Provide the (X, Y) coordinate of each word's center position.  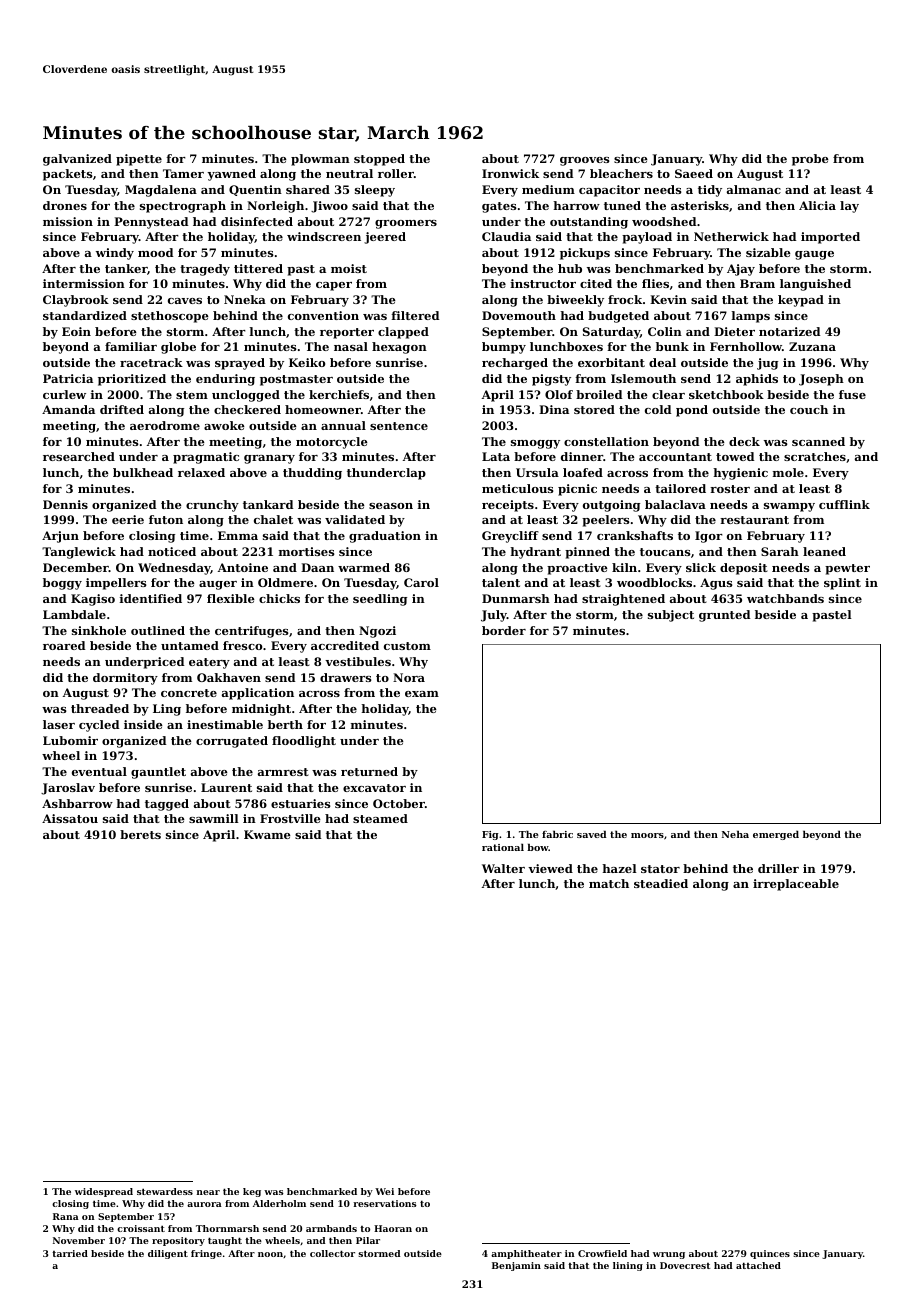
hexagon (399, 348)
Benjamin (516, 1266)
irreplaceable (796, 885)
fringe (206, 1254)
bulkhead (143, 472)
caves (185, 301)
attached (758, 1265)
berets (140, 834)
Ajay (741, 270)
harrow (576, 205)
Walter (503, 868)
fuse (852, 394)
